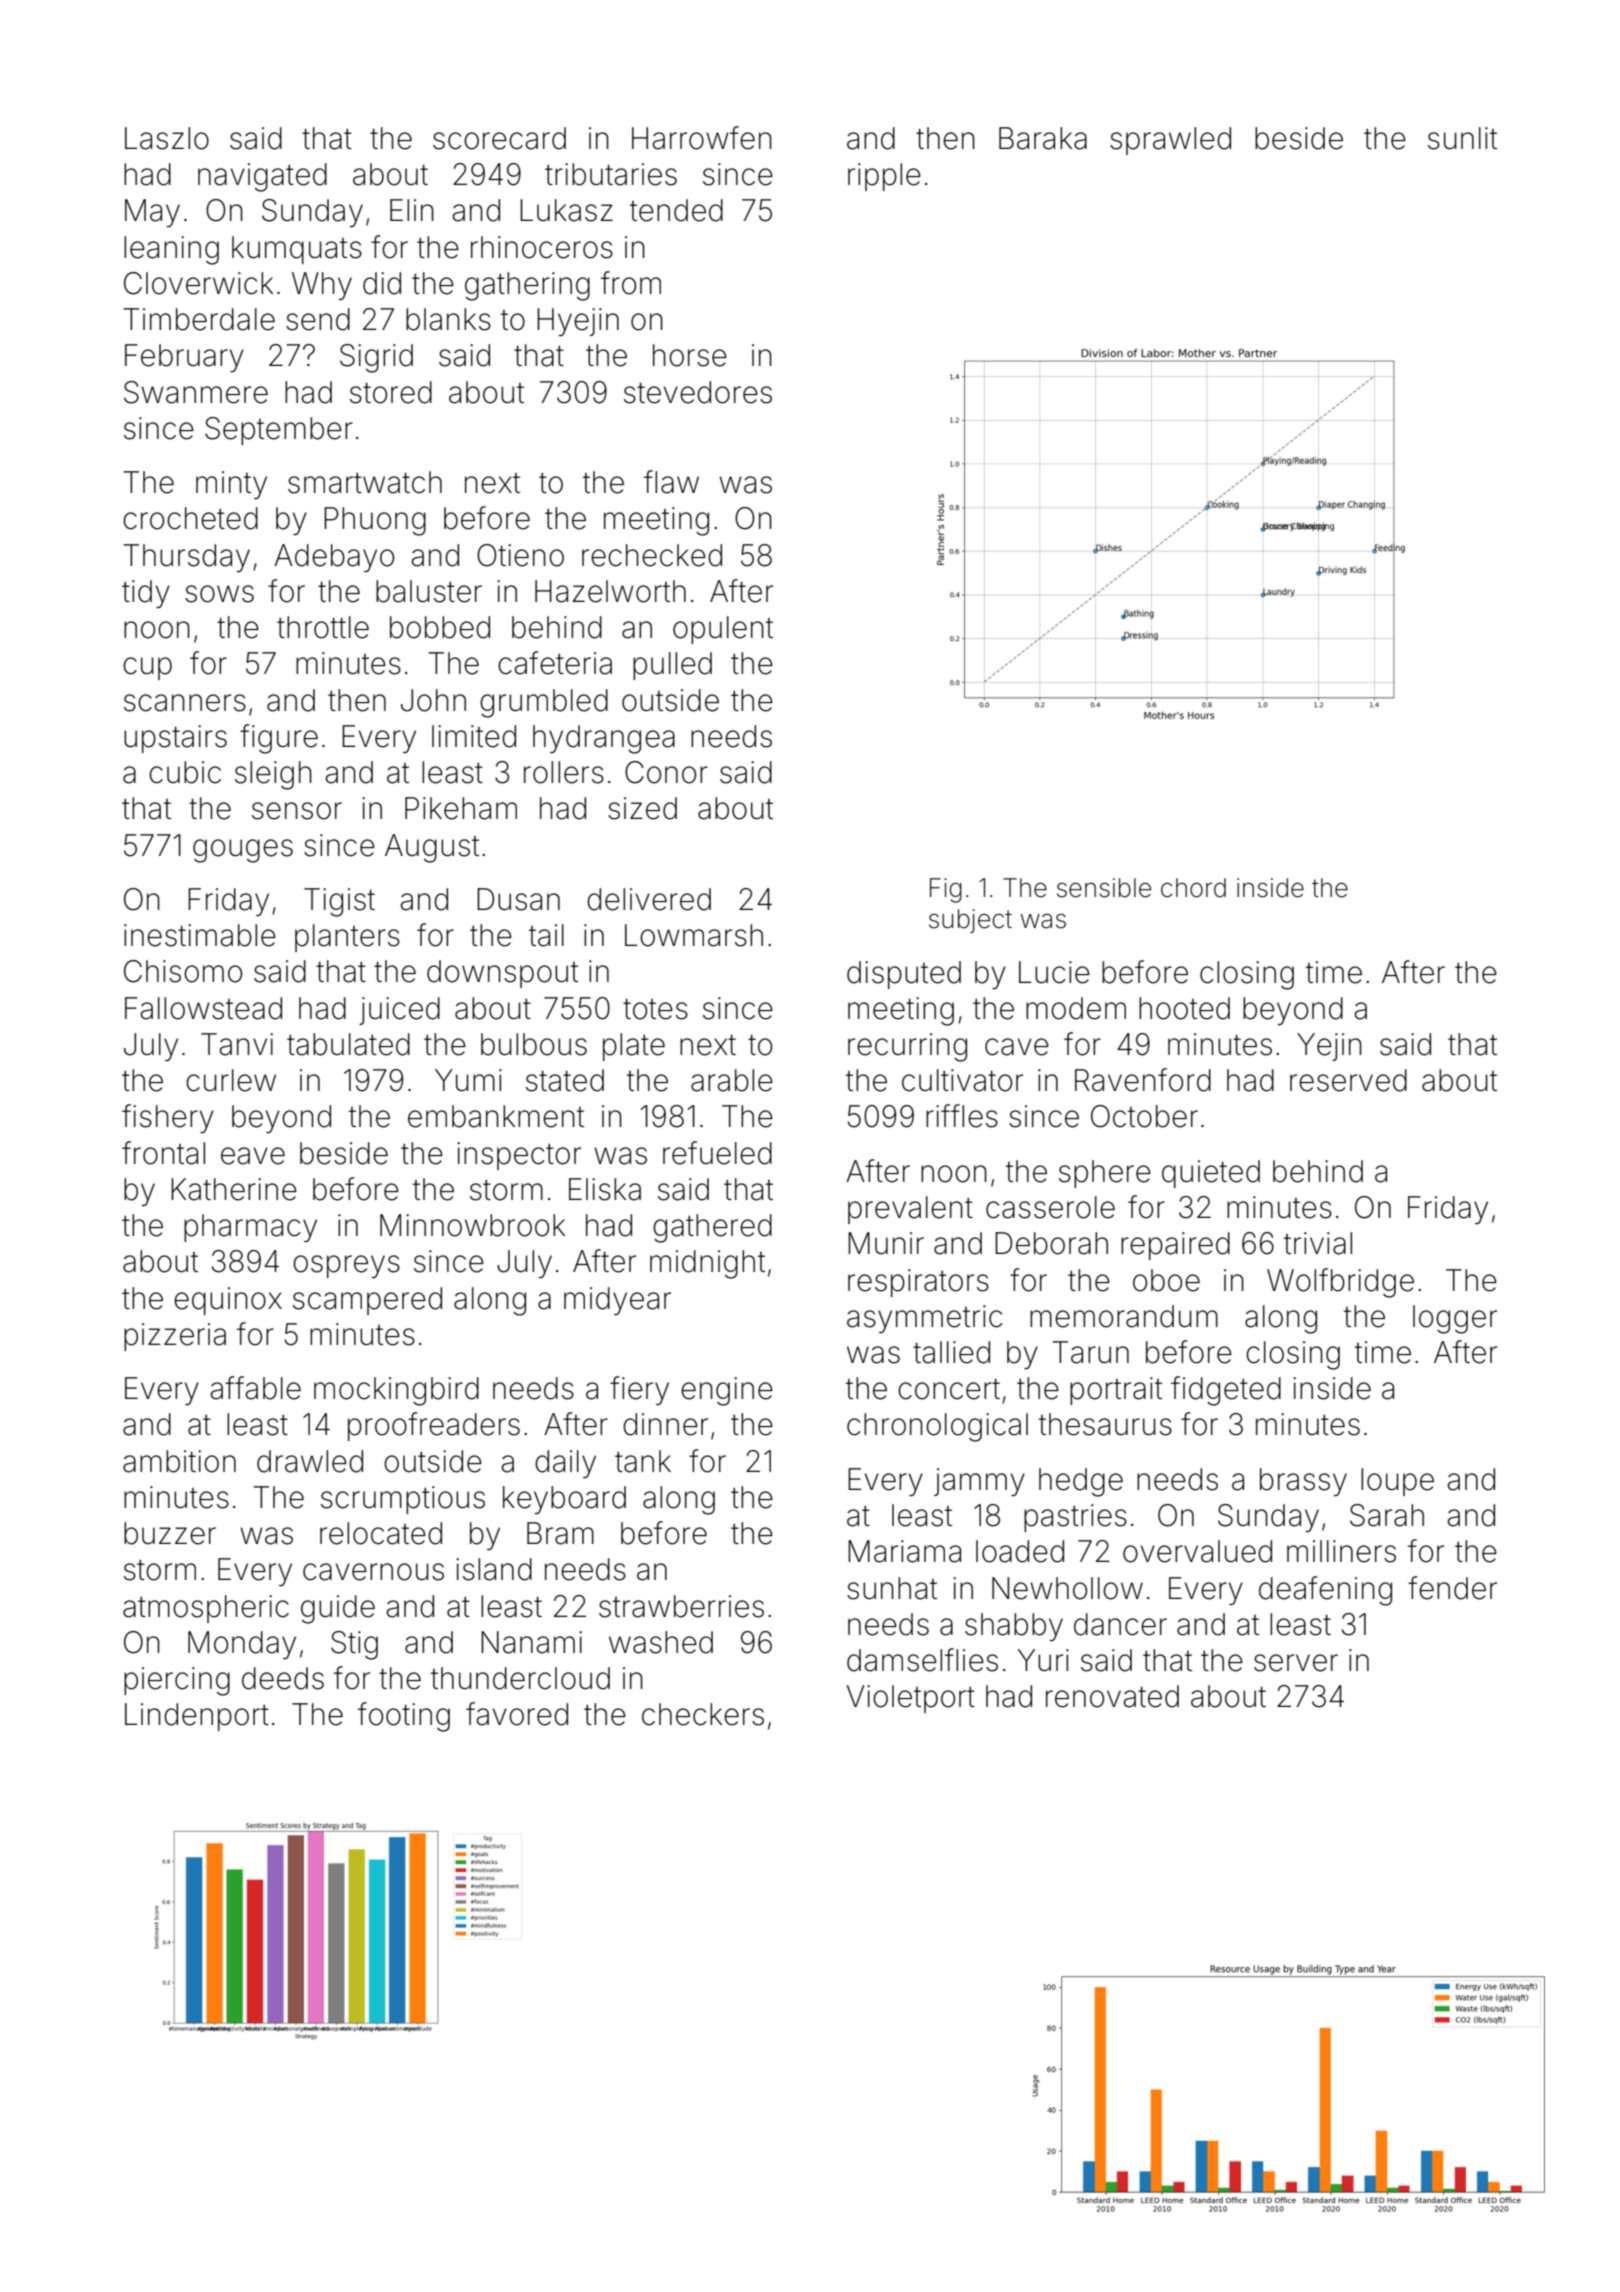 The image size is (1620, 2292). I want to click on sunlit, so click(1462, 138).
